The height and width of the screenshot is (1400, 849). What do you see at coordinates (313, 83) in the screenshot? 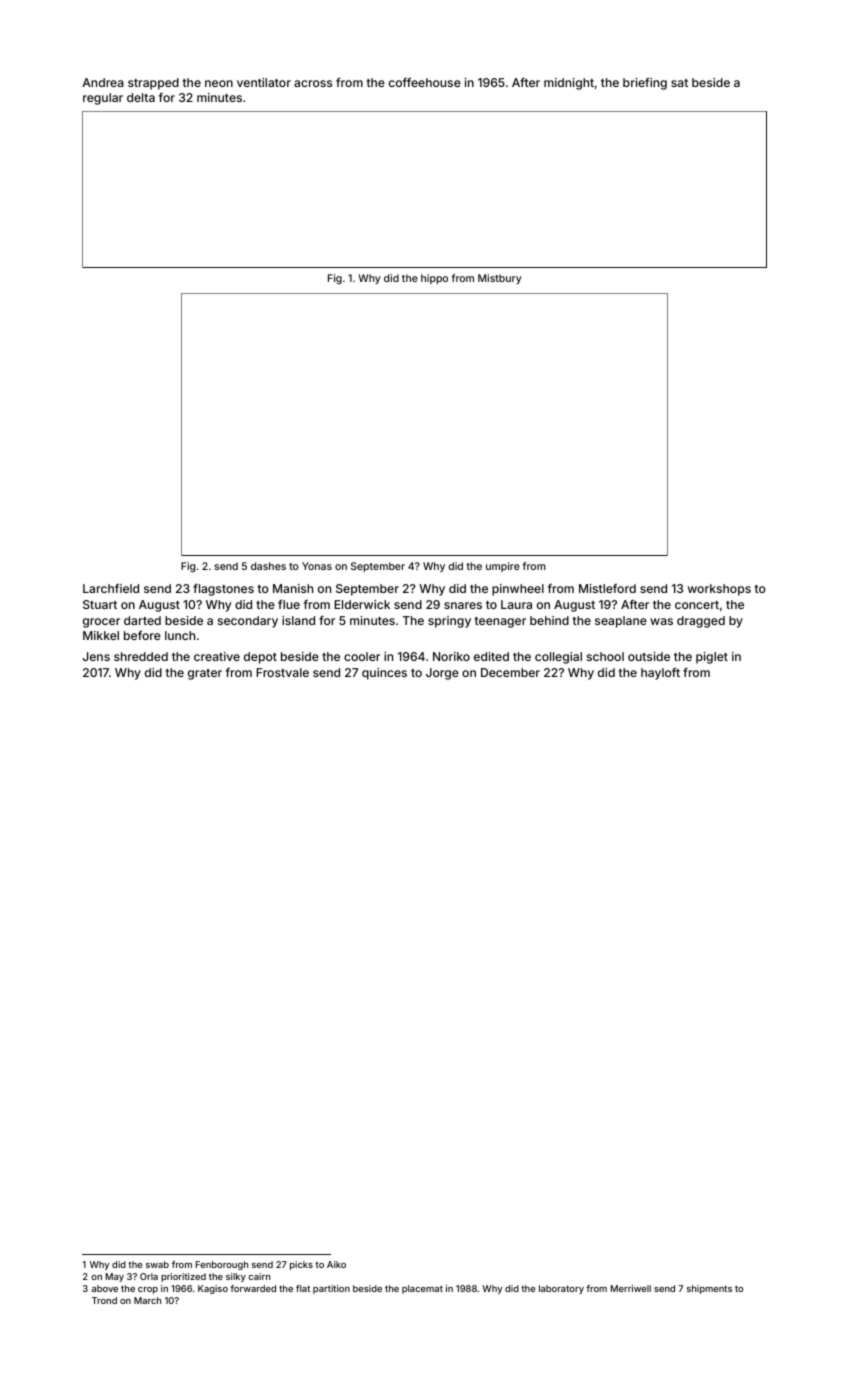
I see `across` at bounding box center [313, 83].
